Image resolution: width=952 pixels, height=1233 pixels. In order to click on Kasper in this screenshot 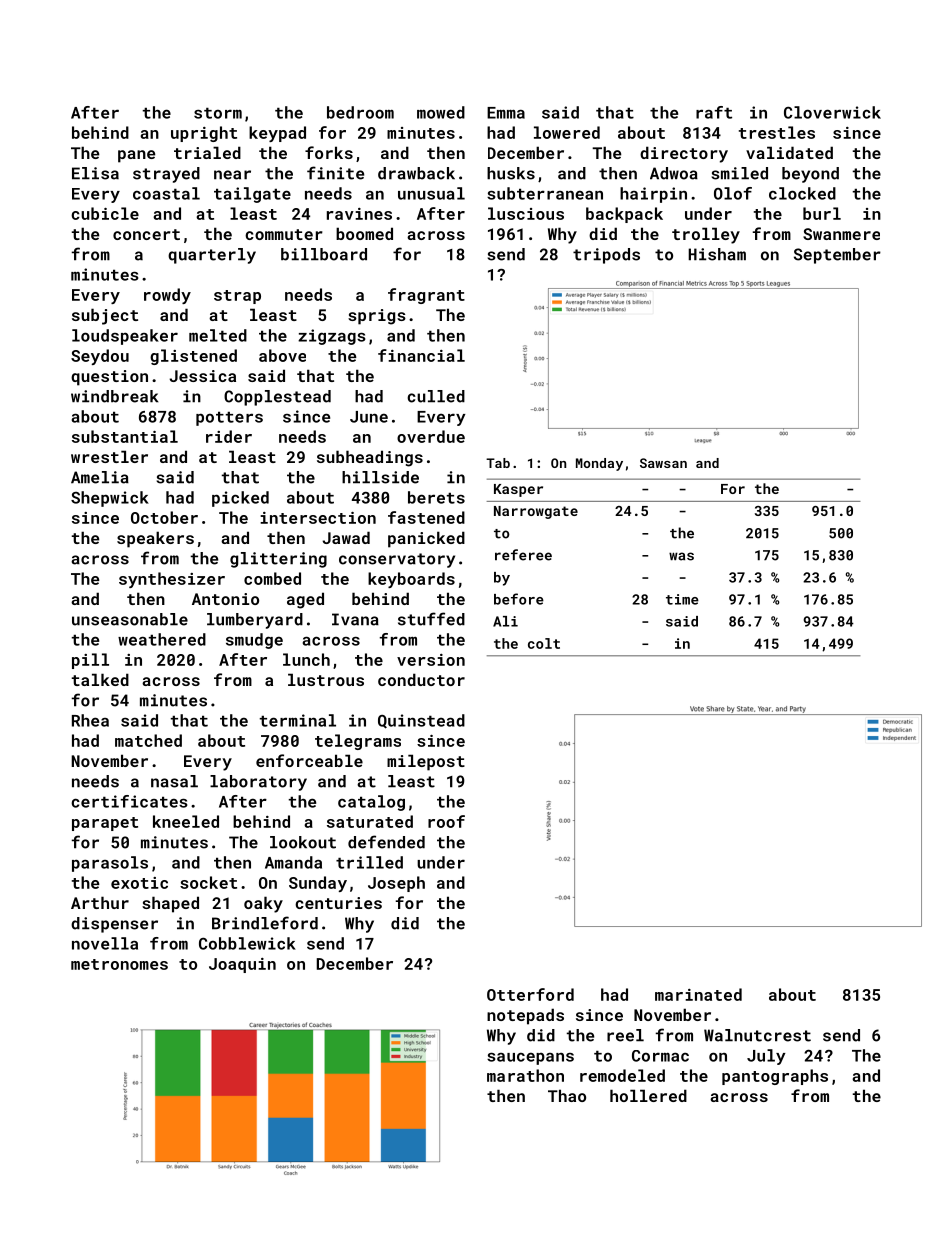, I will do `click(518, 490)`.
